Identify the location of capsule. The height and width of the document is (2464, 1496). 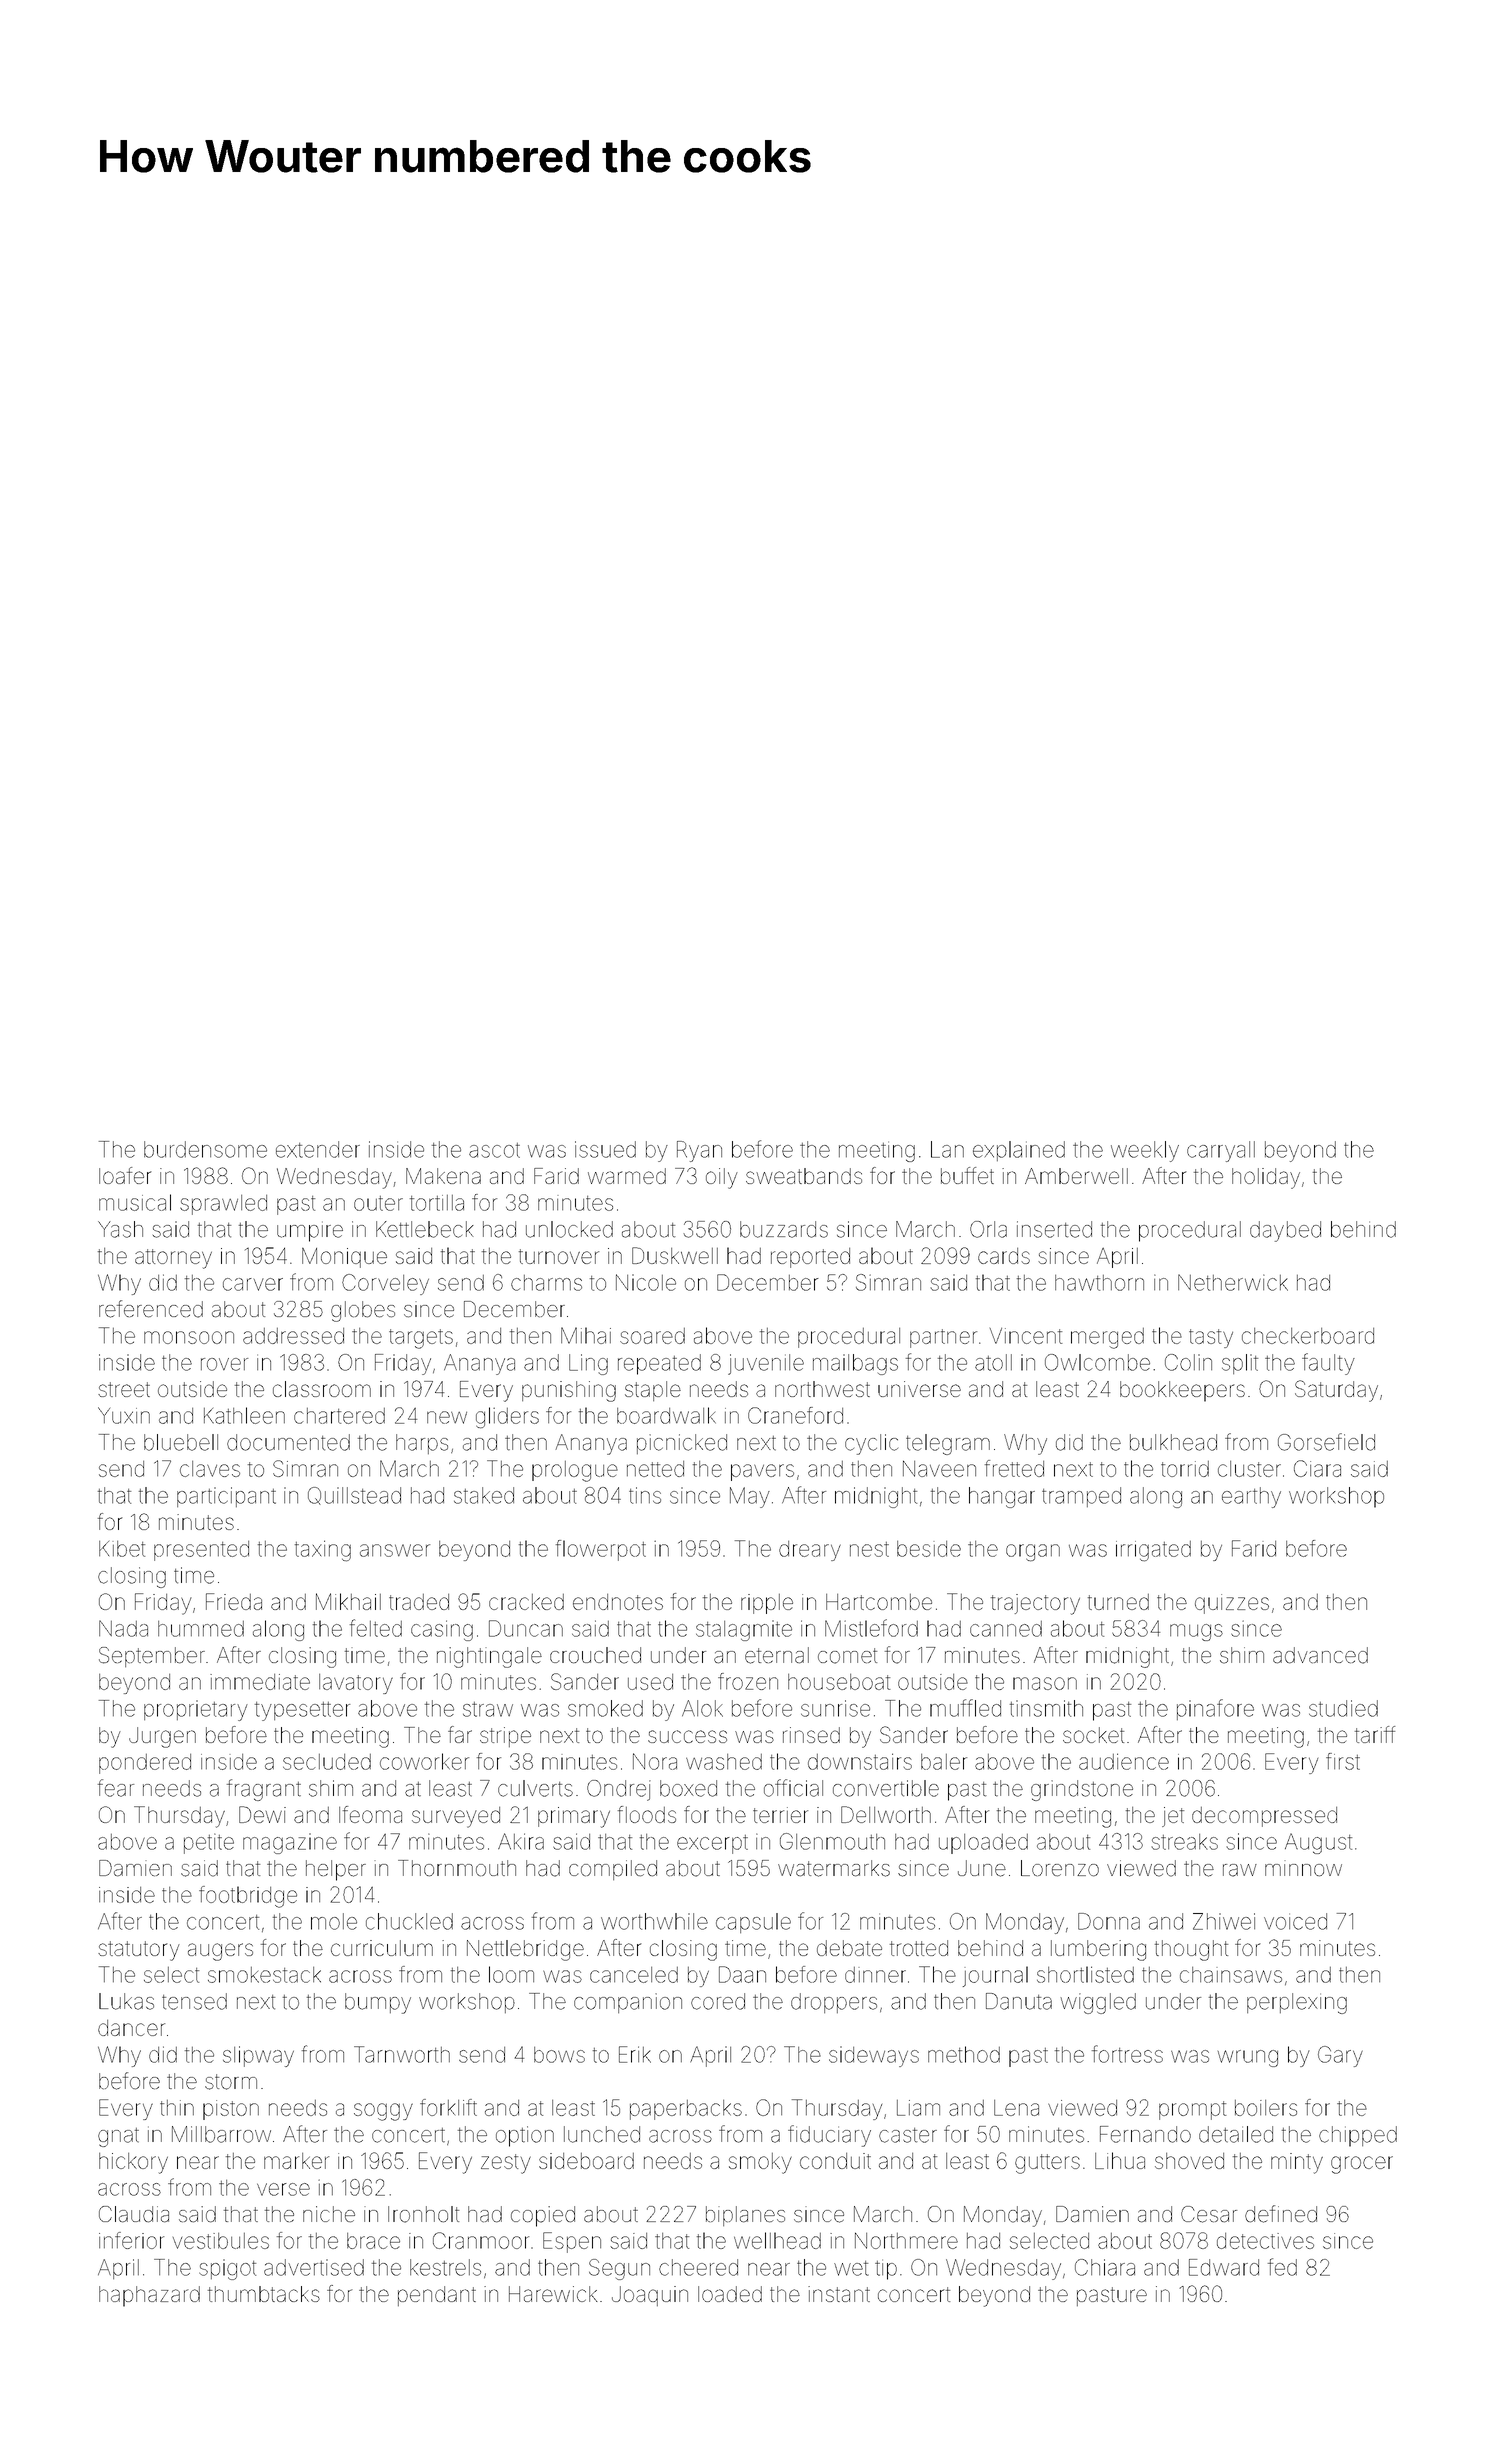
(753, 1923).
